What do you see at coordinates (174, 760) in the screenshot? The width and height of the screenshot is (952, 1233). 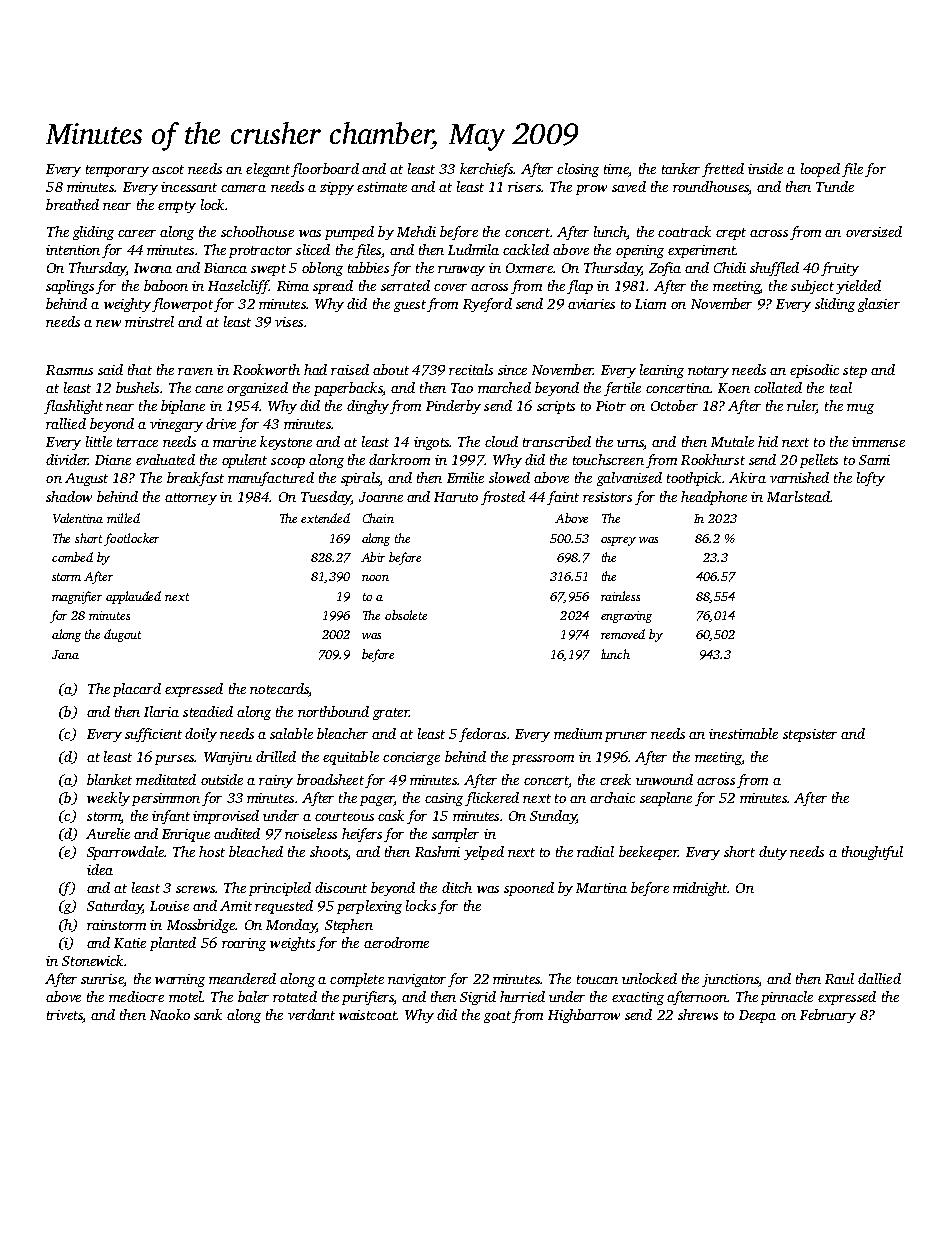 I see `purses` at bounding box center [174, 760].
